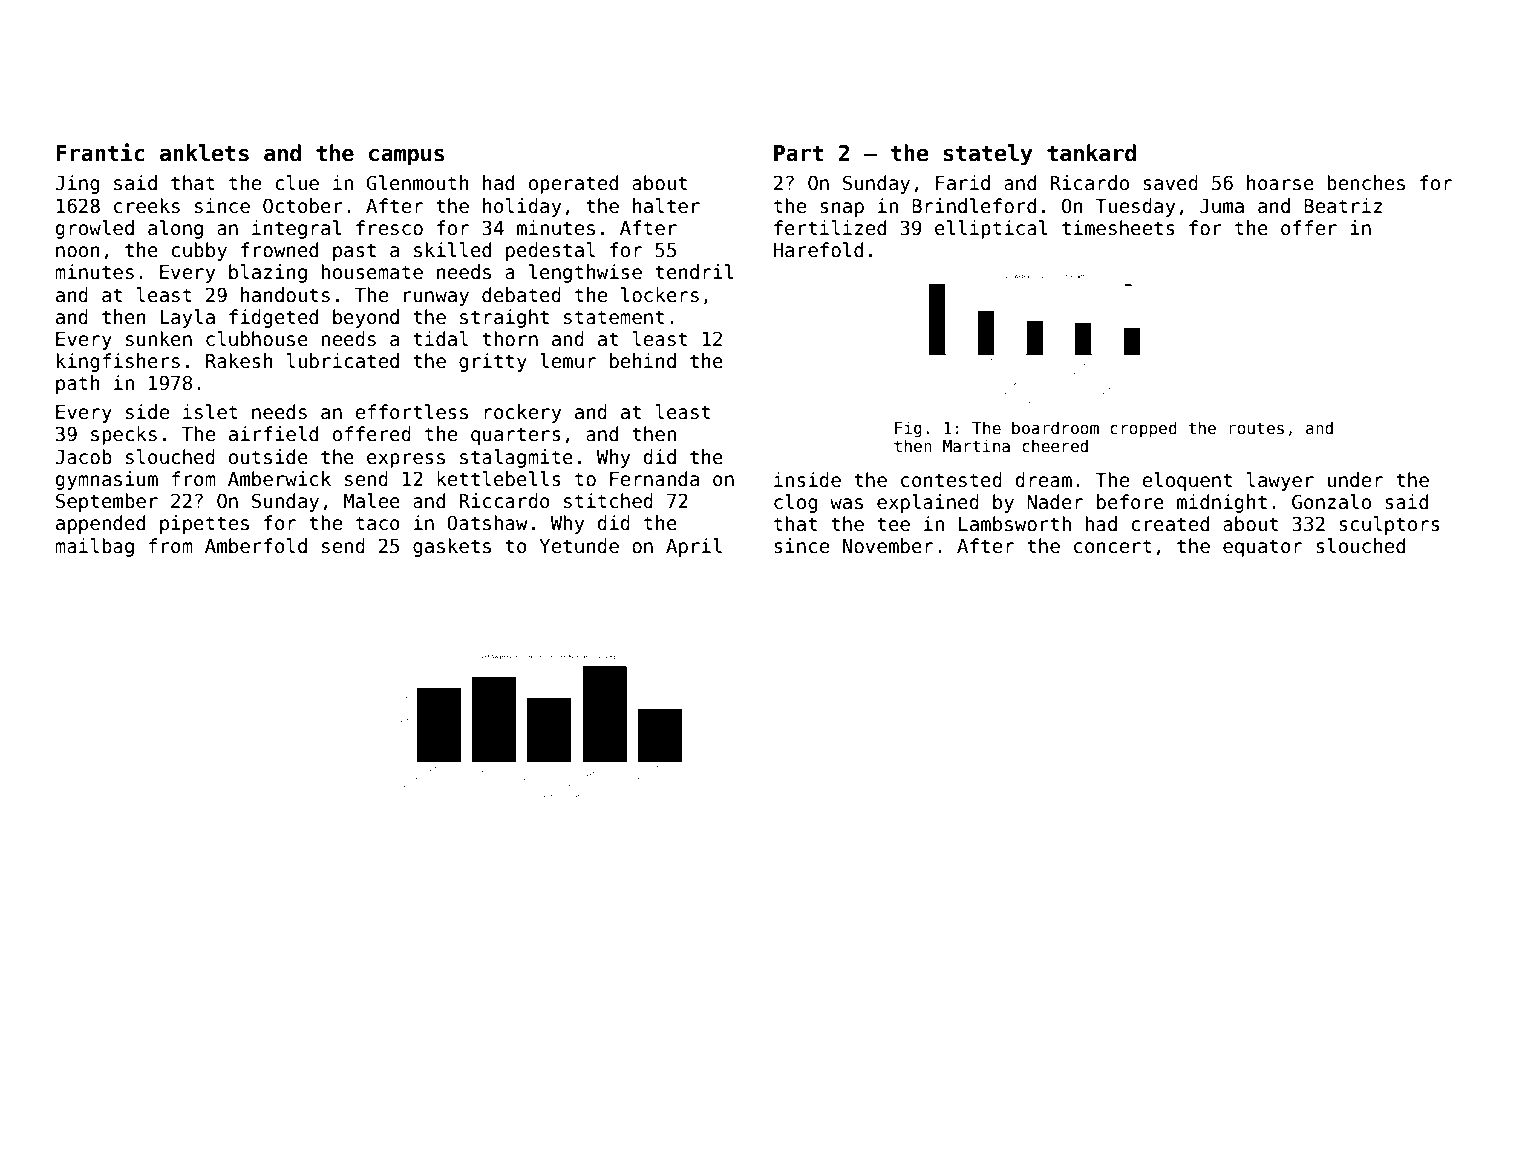  Describe the element at coordinates (1091, 153) in the page. I see `tankard` at that location.
